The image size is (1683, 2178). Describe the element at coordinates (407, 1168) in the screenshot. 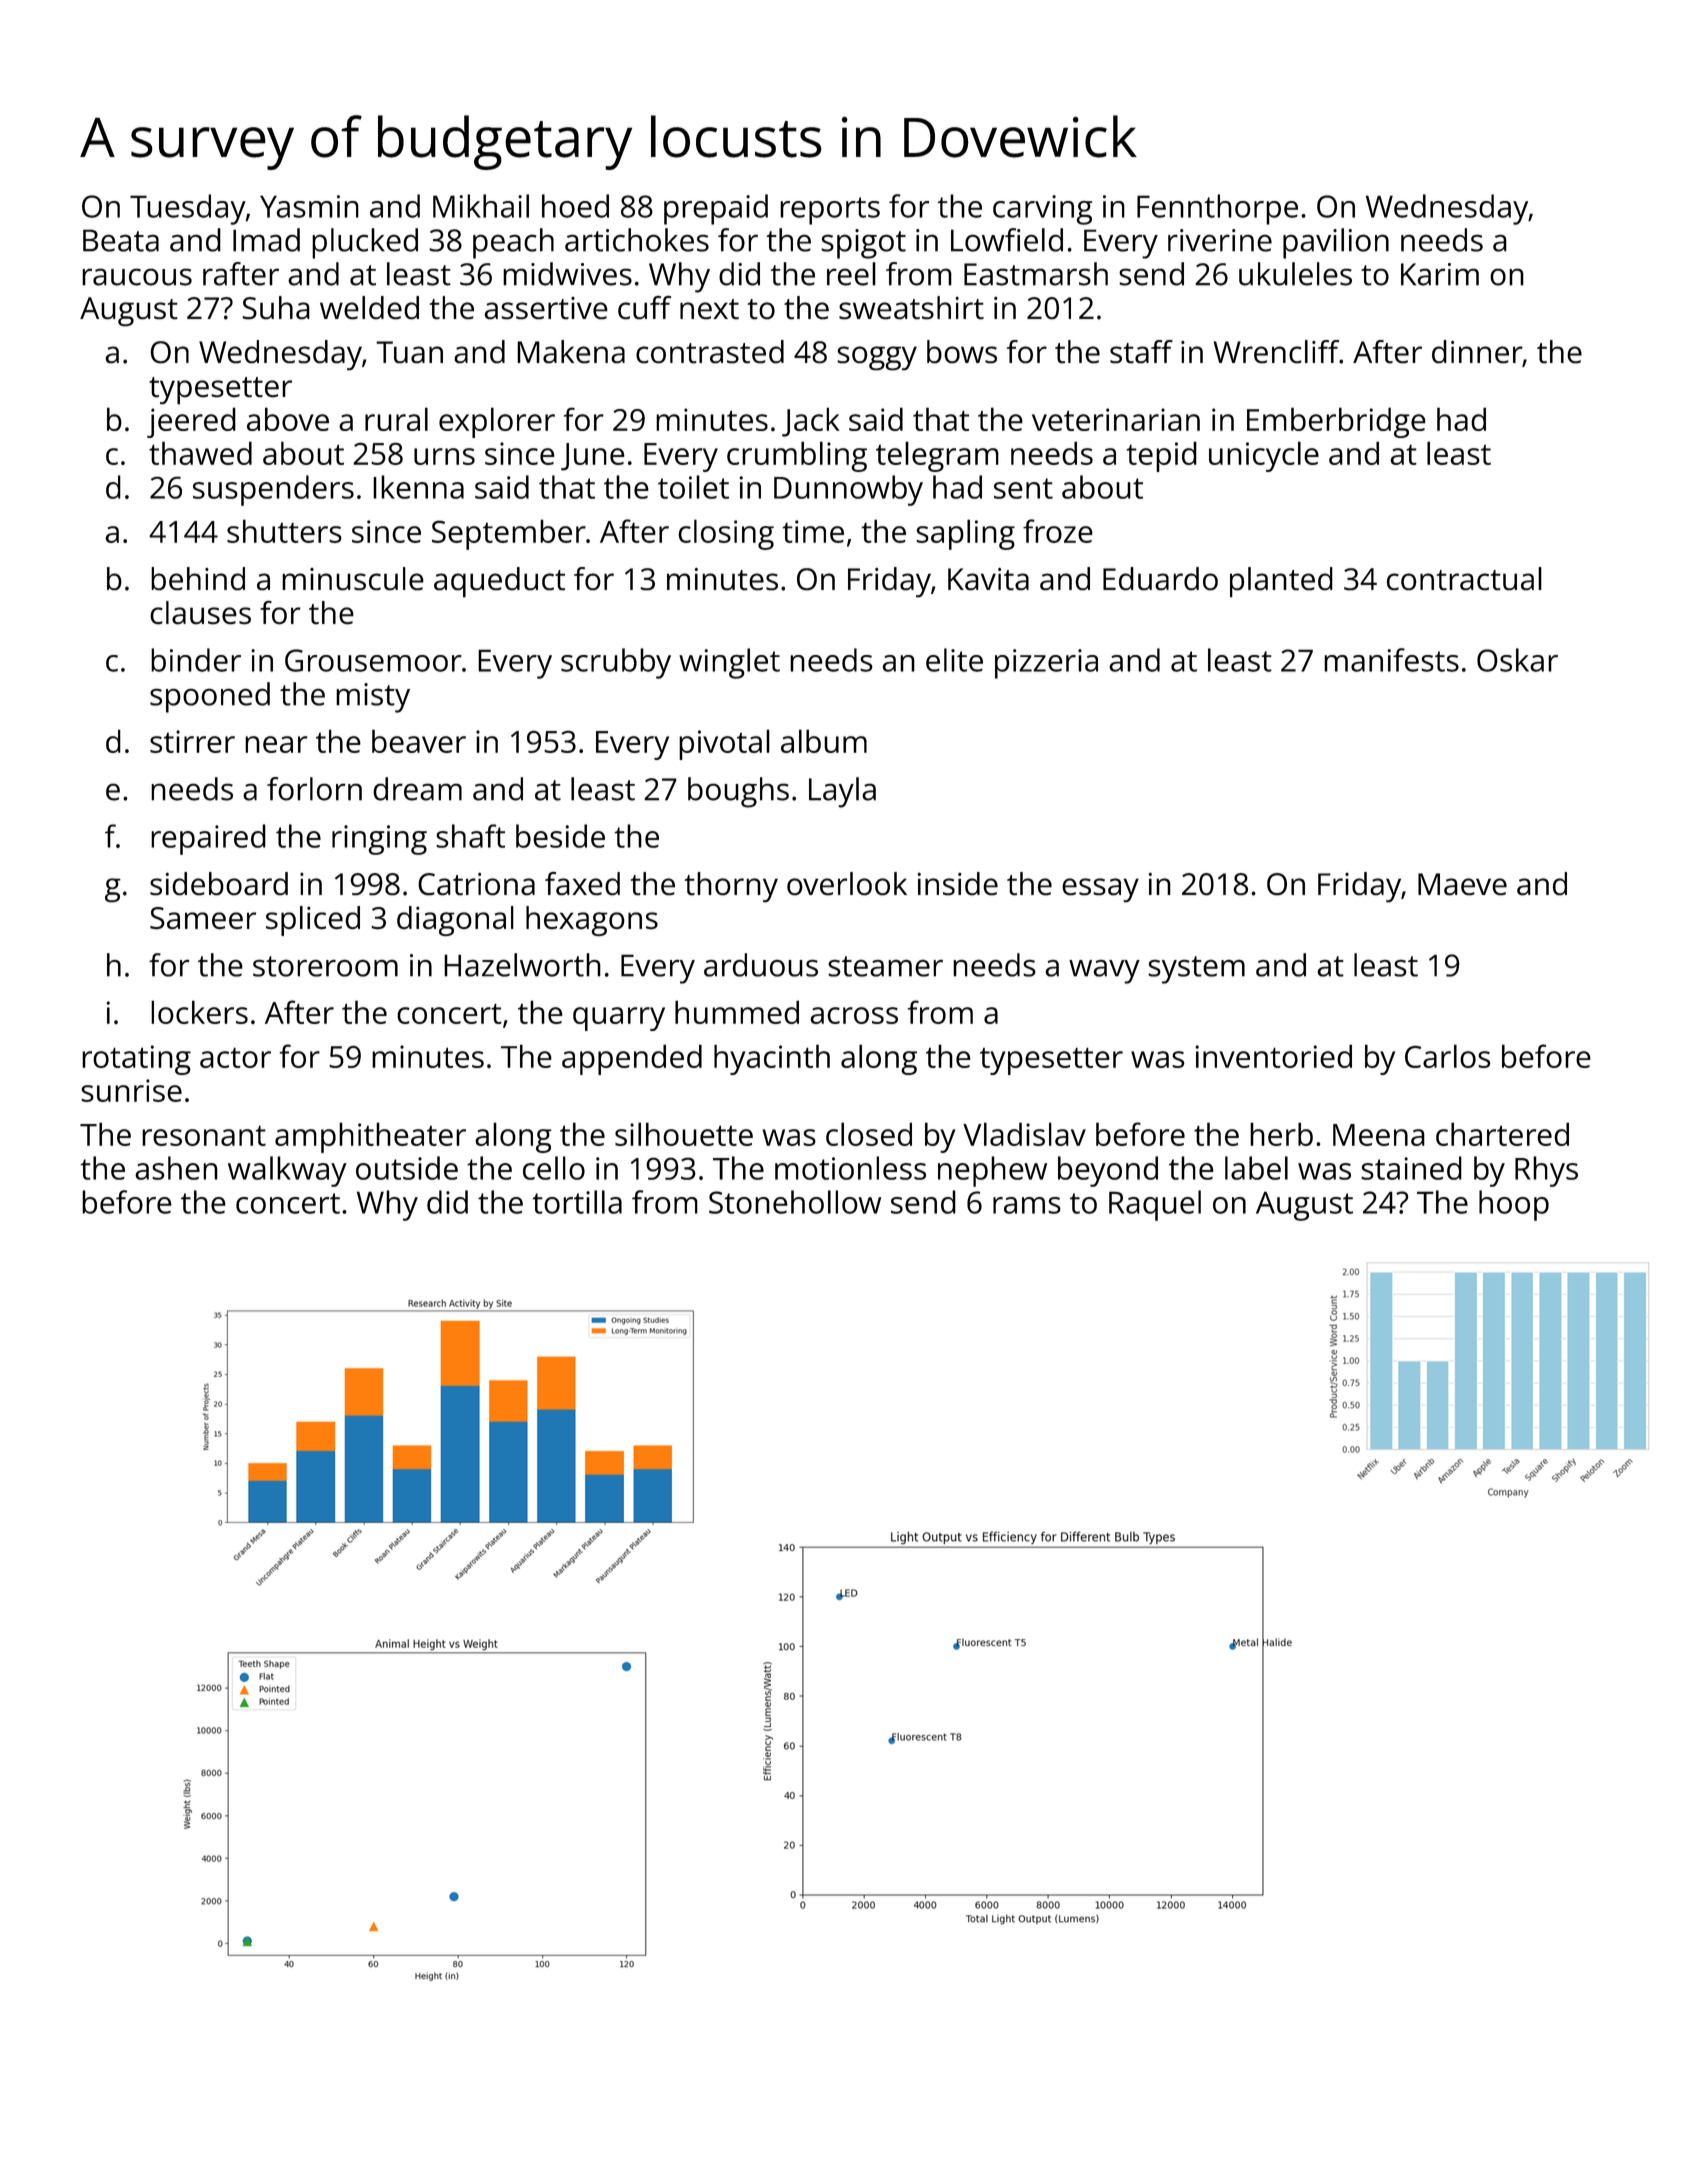

I see `outside` at that location.
